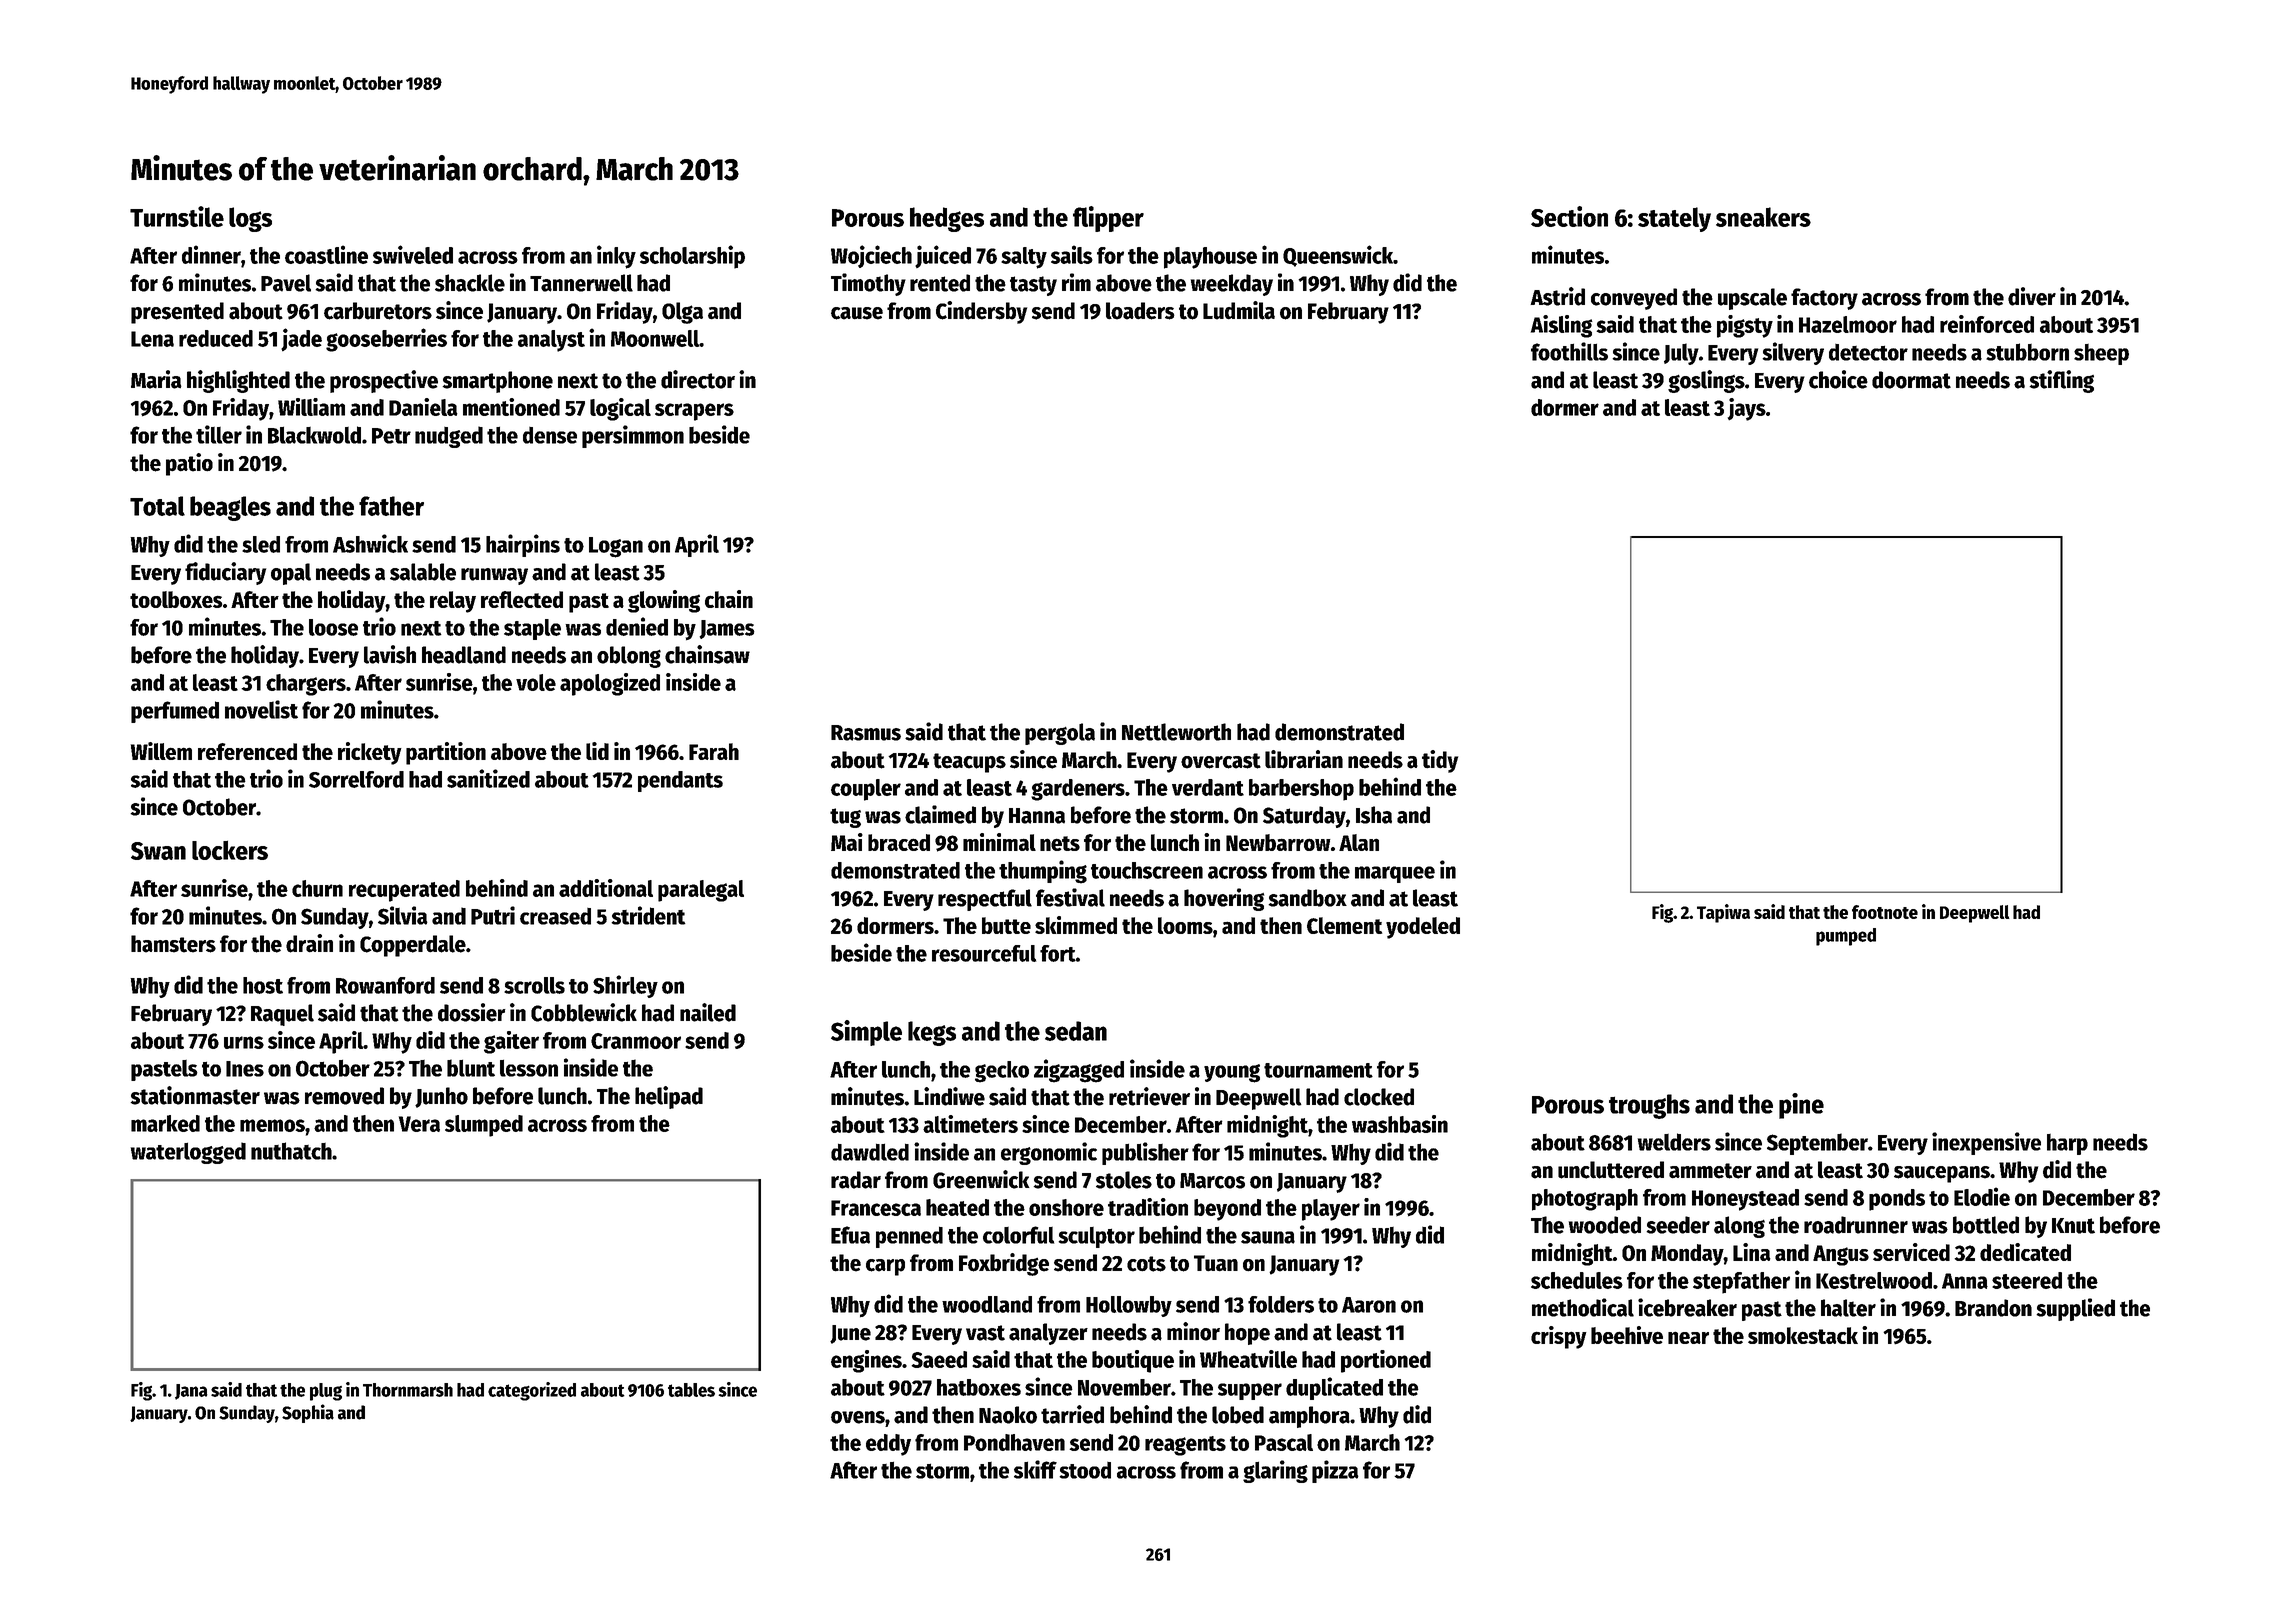 The height and width of the screenshot is (1620, 2292). Describe the element at coordinates (308, 1413) in the screenshot. I see `Sophia` at that location.
